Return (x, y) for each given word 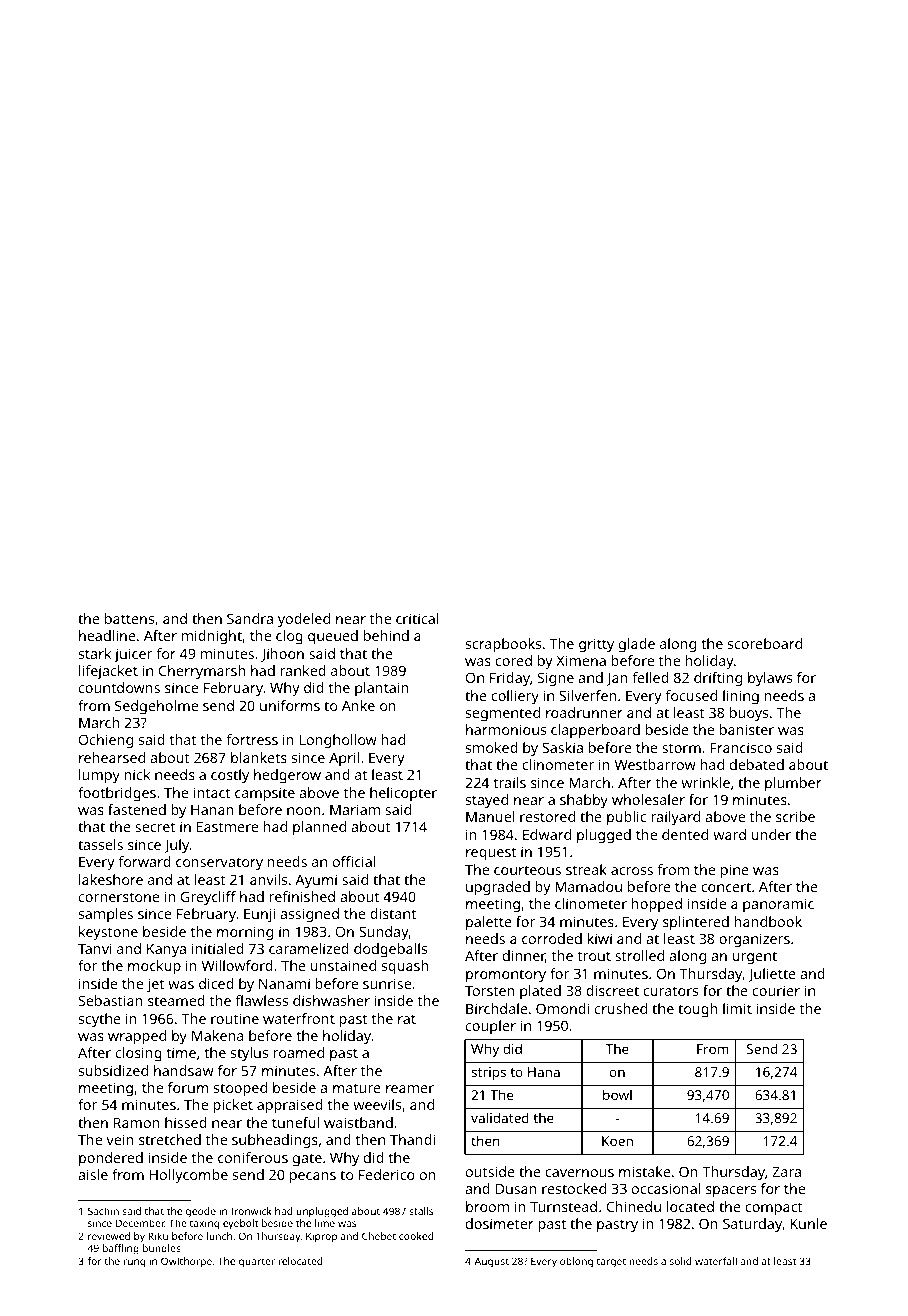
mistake (645, 1171)
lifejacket (108, 672)
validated (500, 1117)
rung (134, 1263)
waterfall (716, 1261)
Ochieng (106, 741)
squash (405, 967)
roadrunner (584, 712)
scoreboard (765, 643)
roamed (298, 1052)
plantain (381, 689)
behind (386, 635)
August (491, 1262)
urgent (755, 958)
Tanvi (95, 948)
